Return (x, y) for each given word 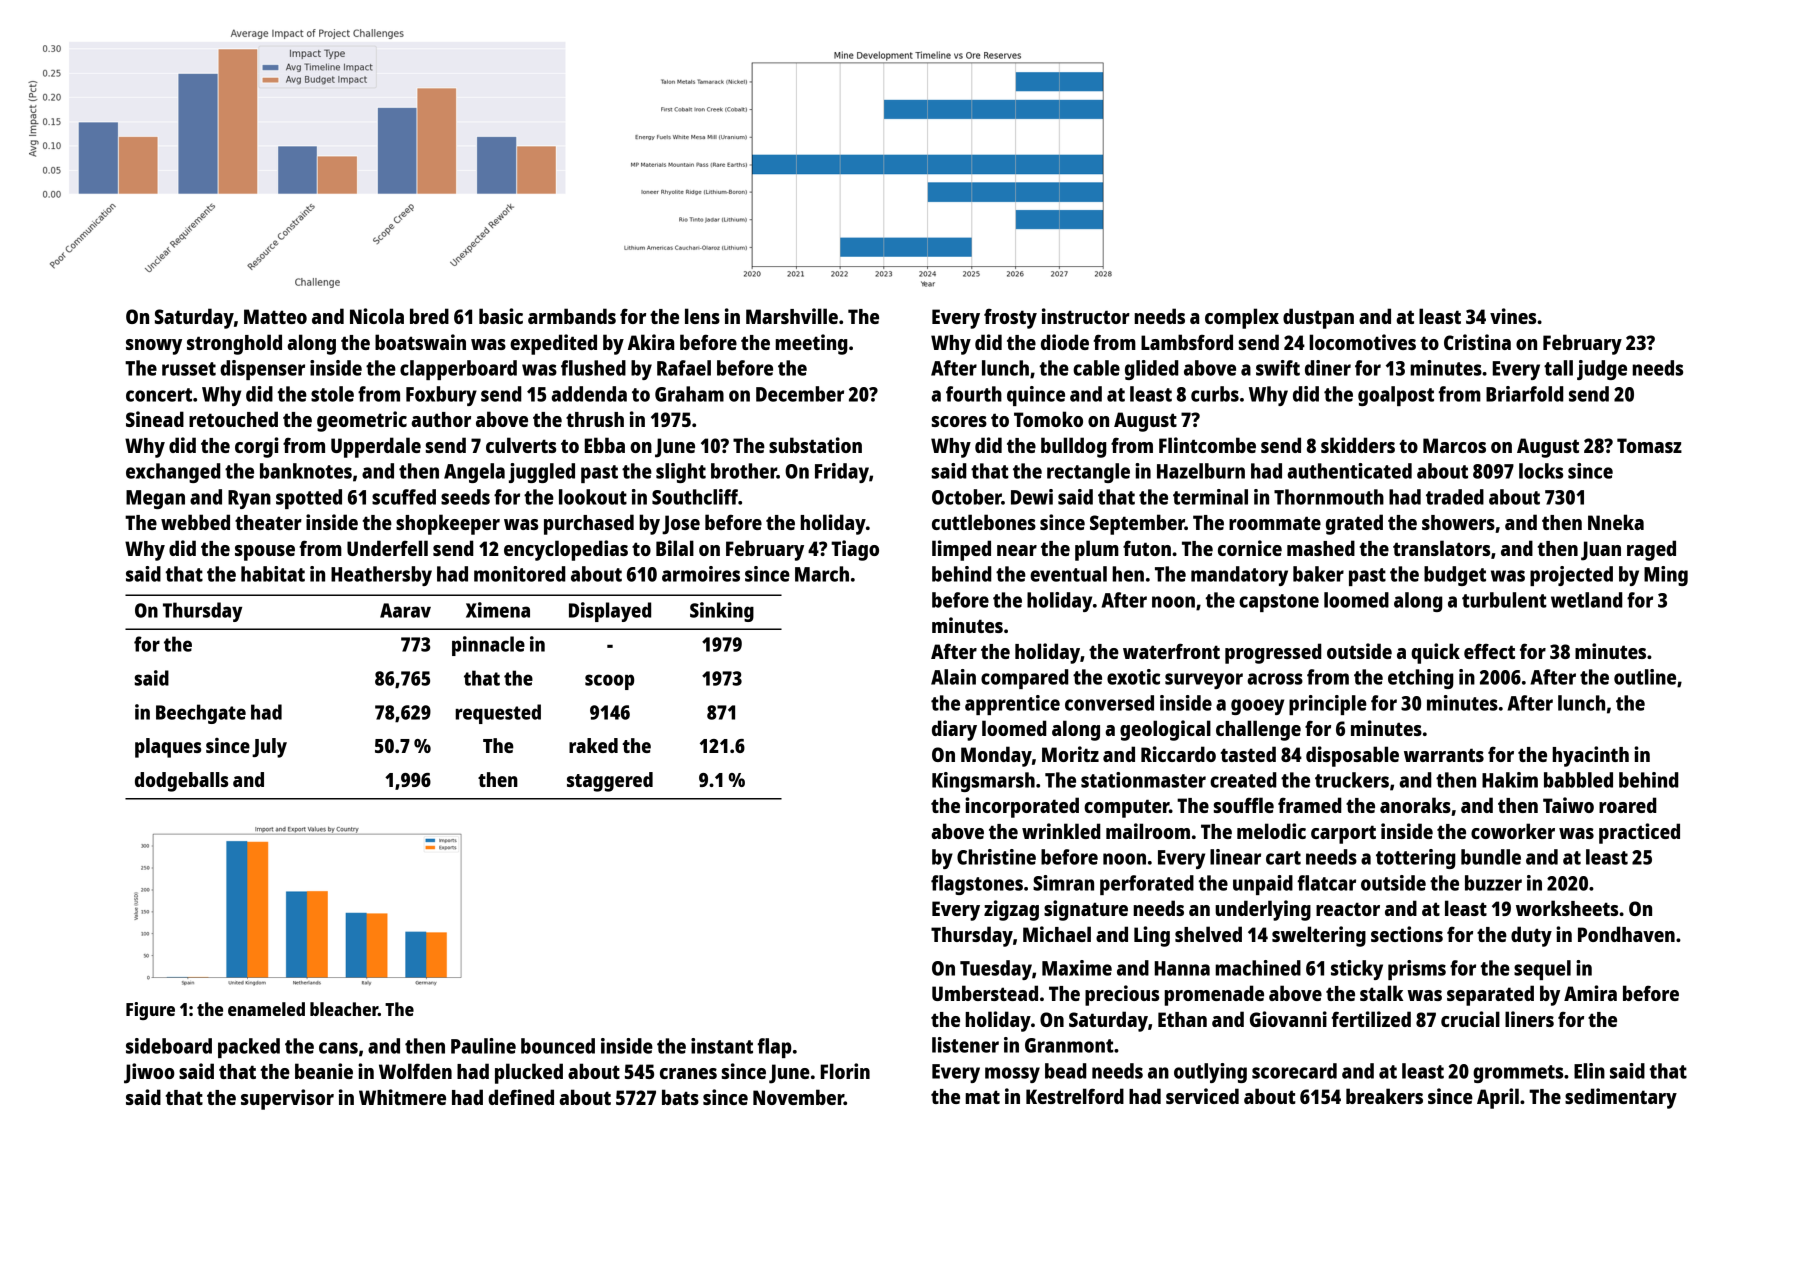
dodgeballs (181, 782)
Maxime (1077, 968)
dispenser (262, 370)
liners (1529, 1019)
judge (1602, 370)
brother (744, 471)
